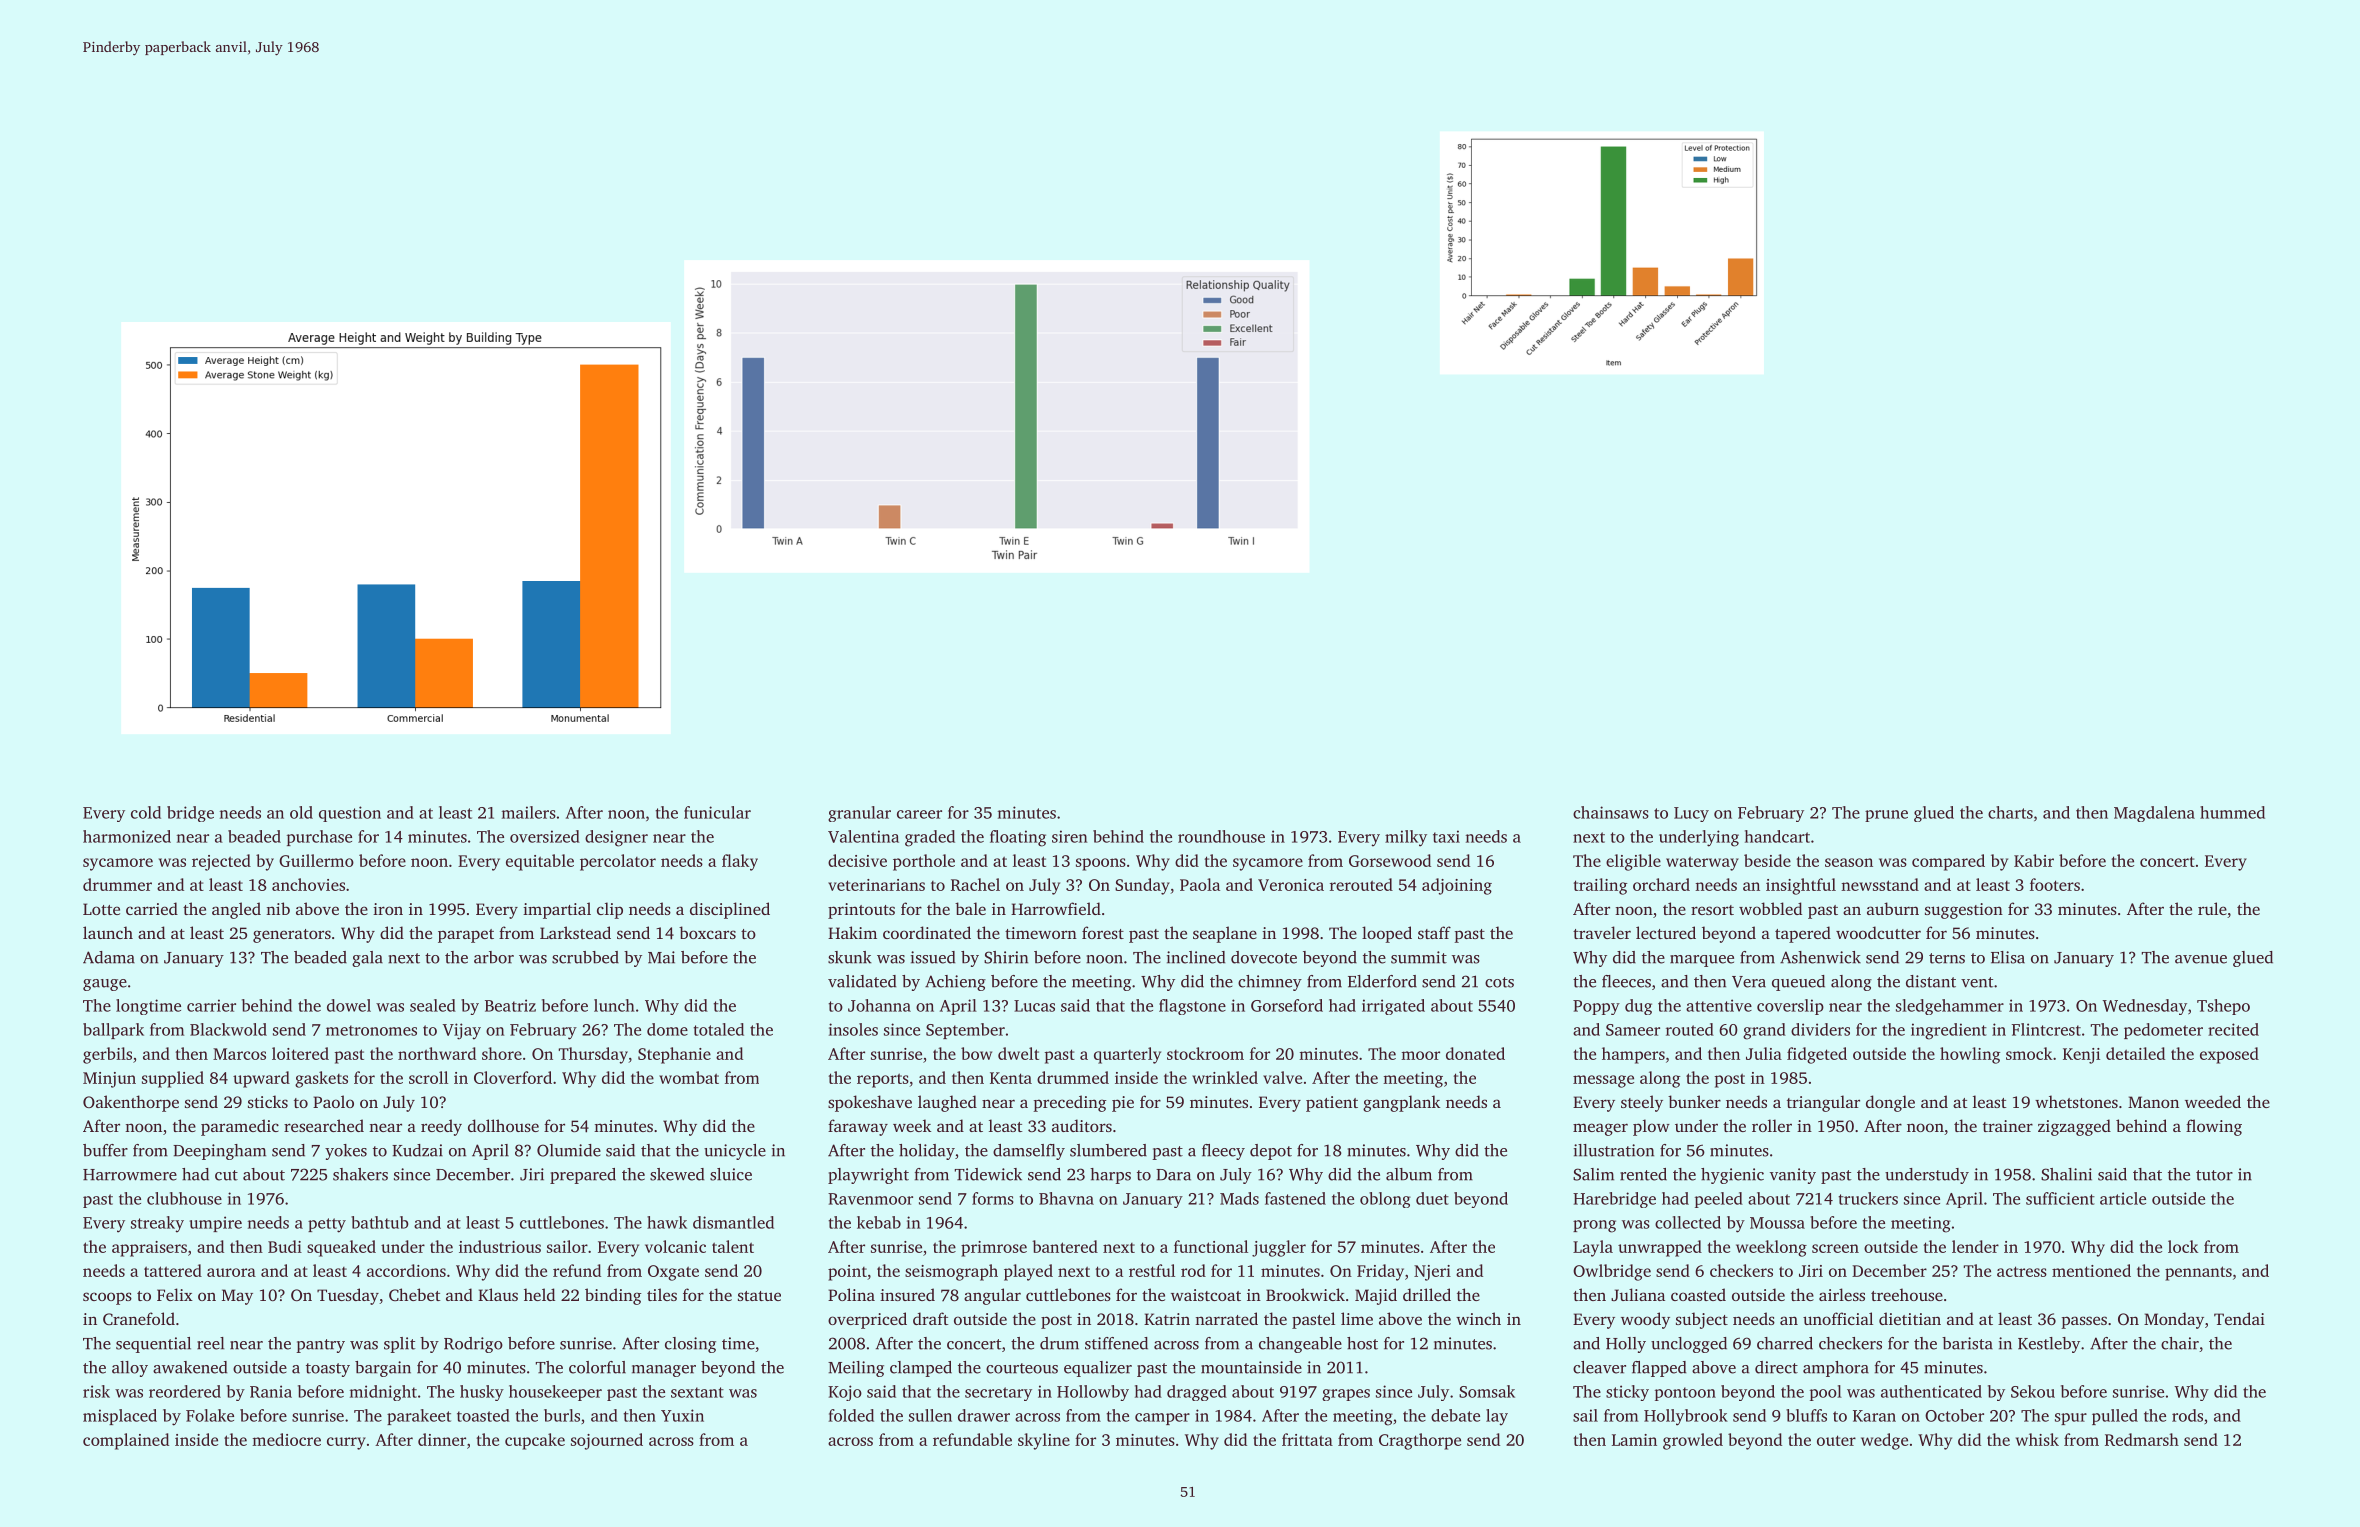 Image resolution: width=2360 pixels, height=1527 pixels. Describe the element at coordinates (1826, 1393) in the screenshot. I see `pool` at that location.
